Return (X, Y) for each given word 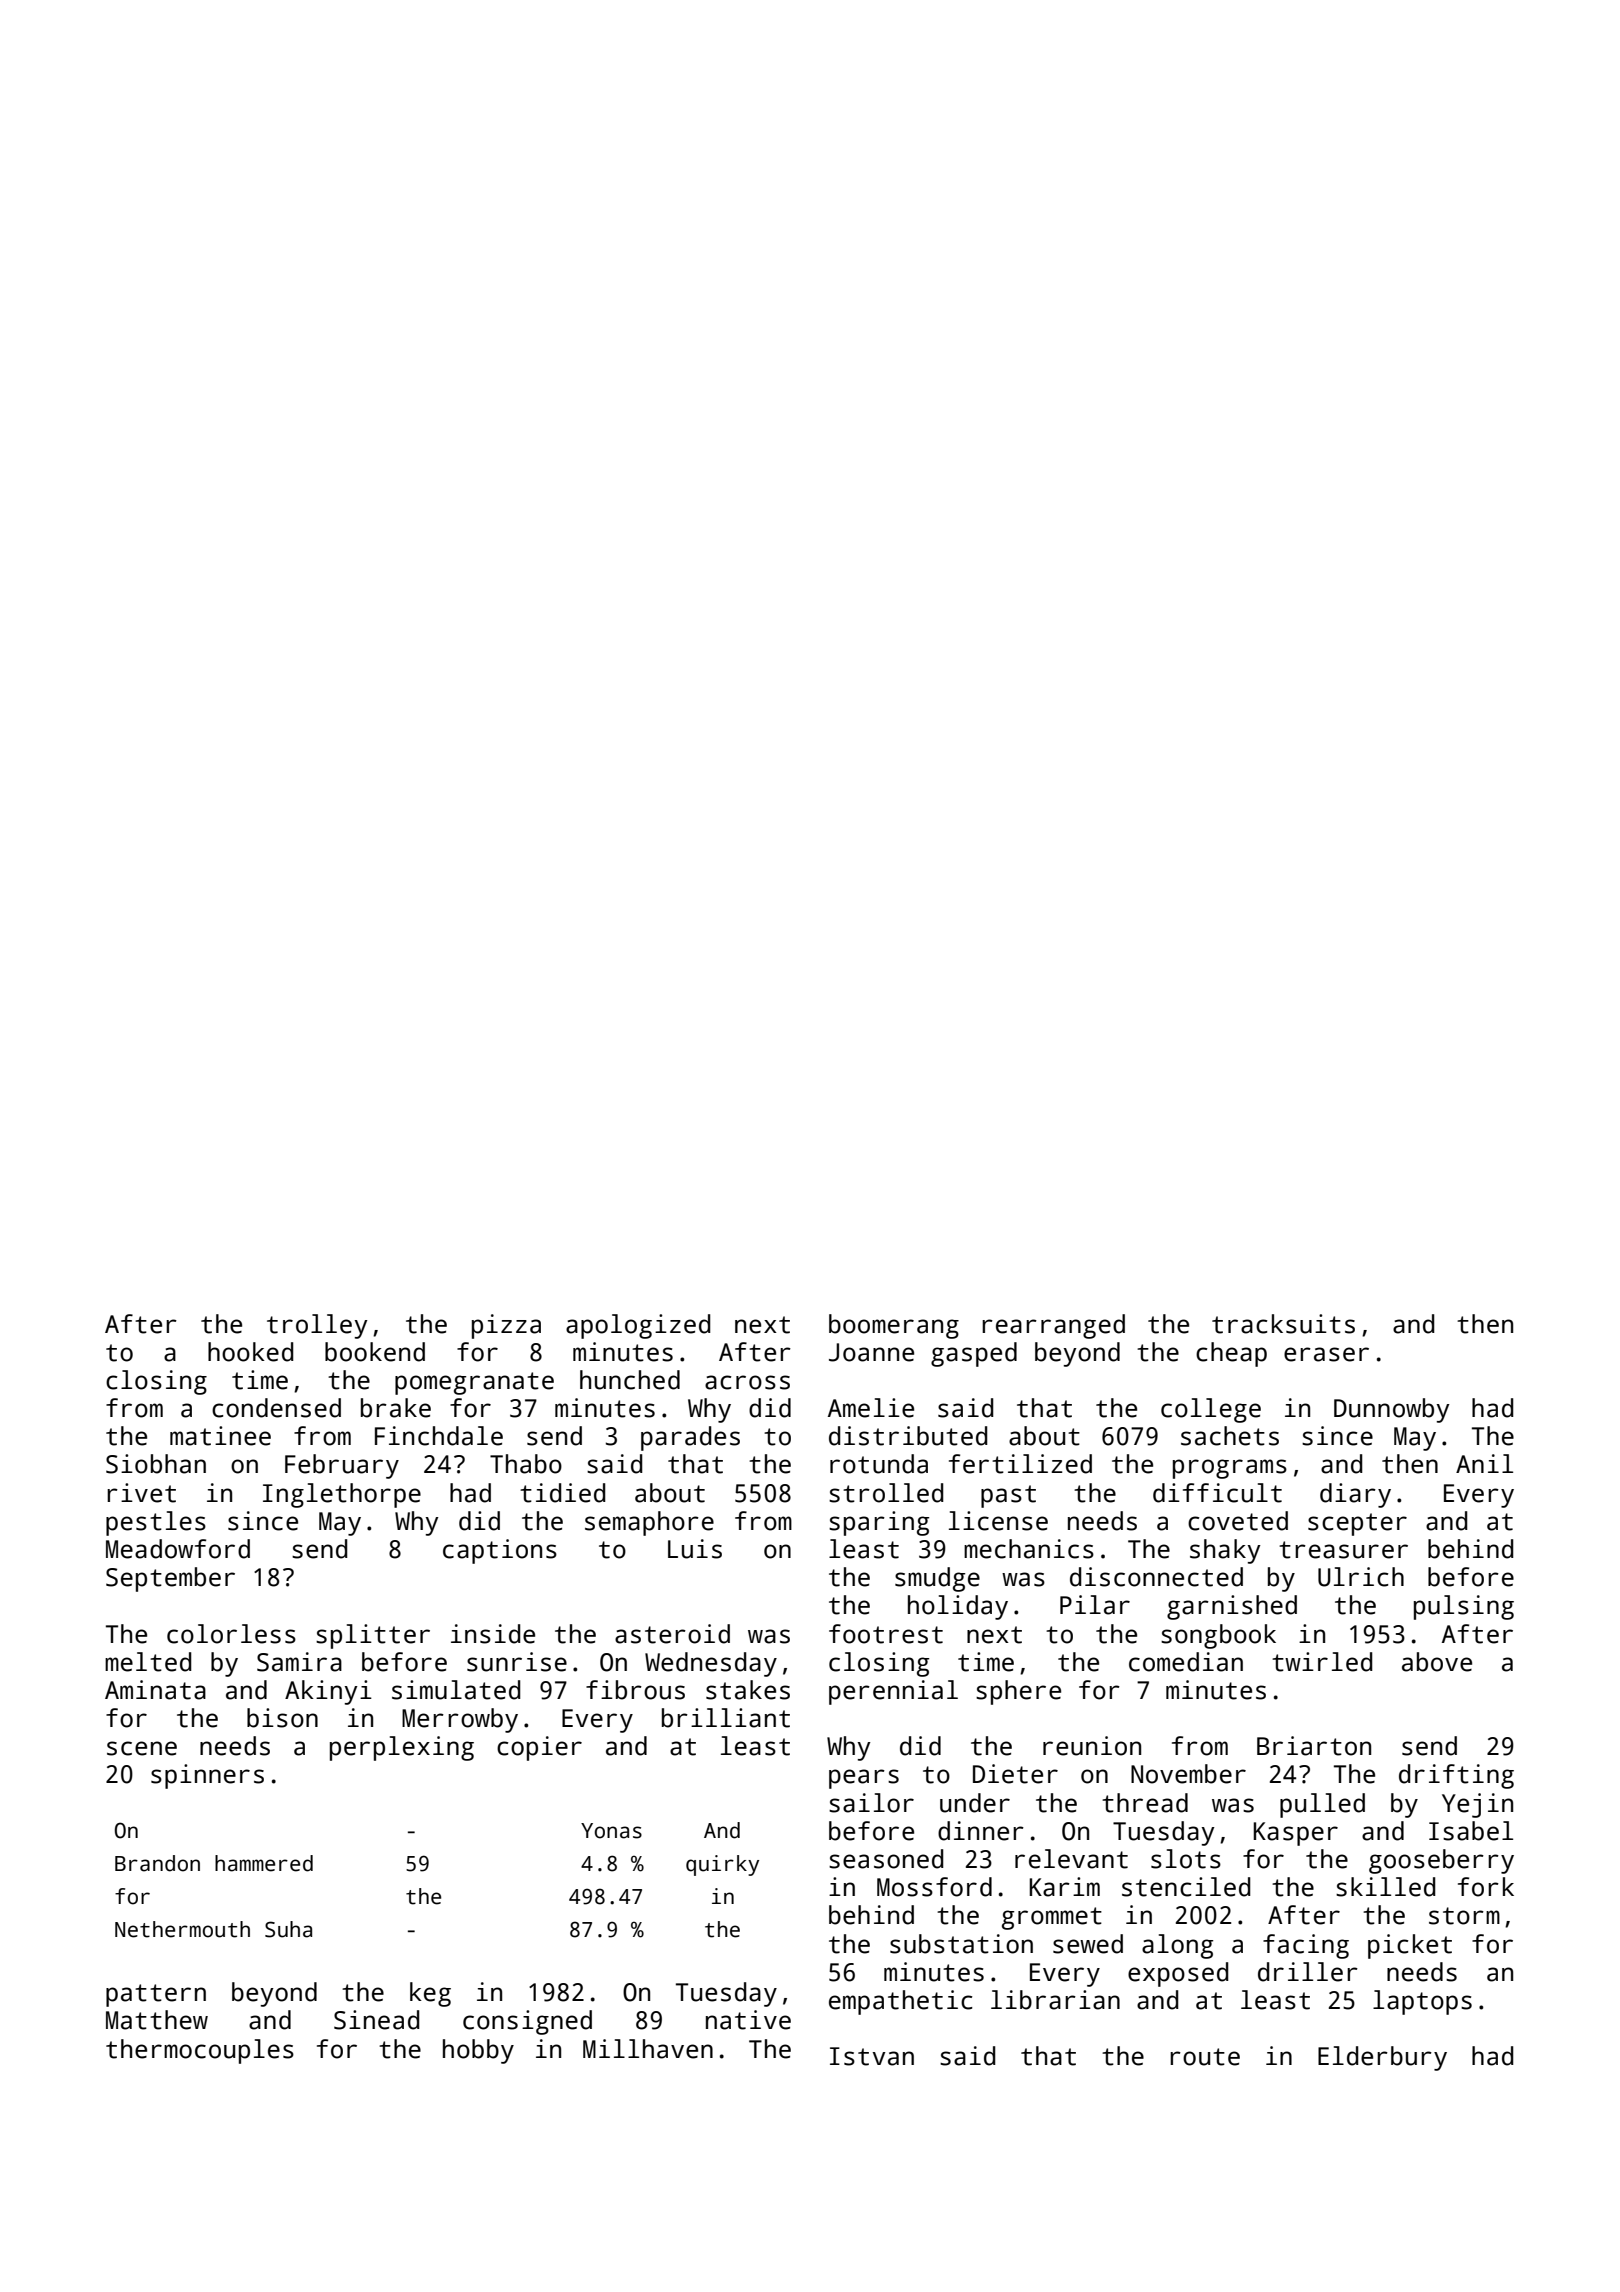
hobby (478, 2051)
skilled (1385, 1887)
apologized (638, 1326)
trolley (317, 1326)
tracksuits (1283, 1324)
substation (961, 1944)
